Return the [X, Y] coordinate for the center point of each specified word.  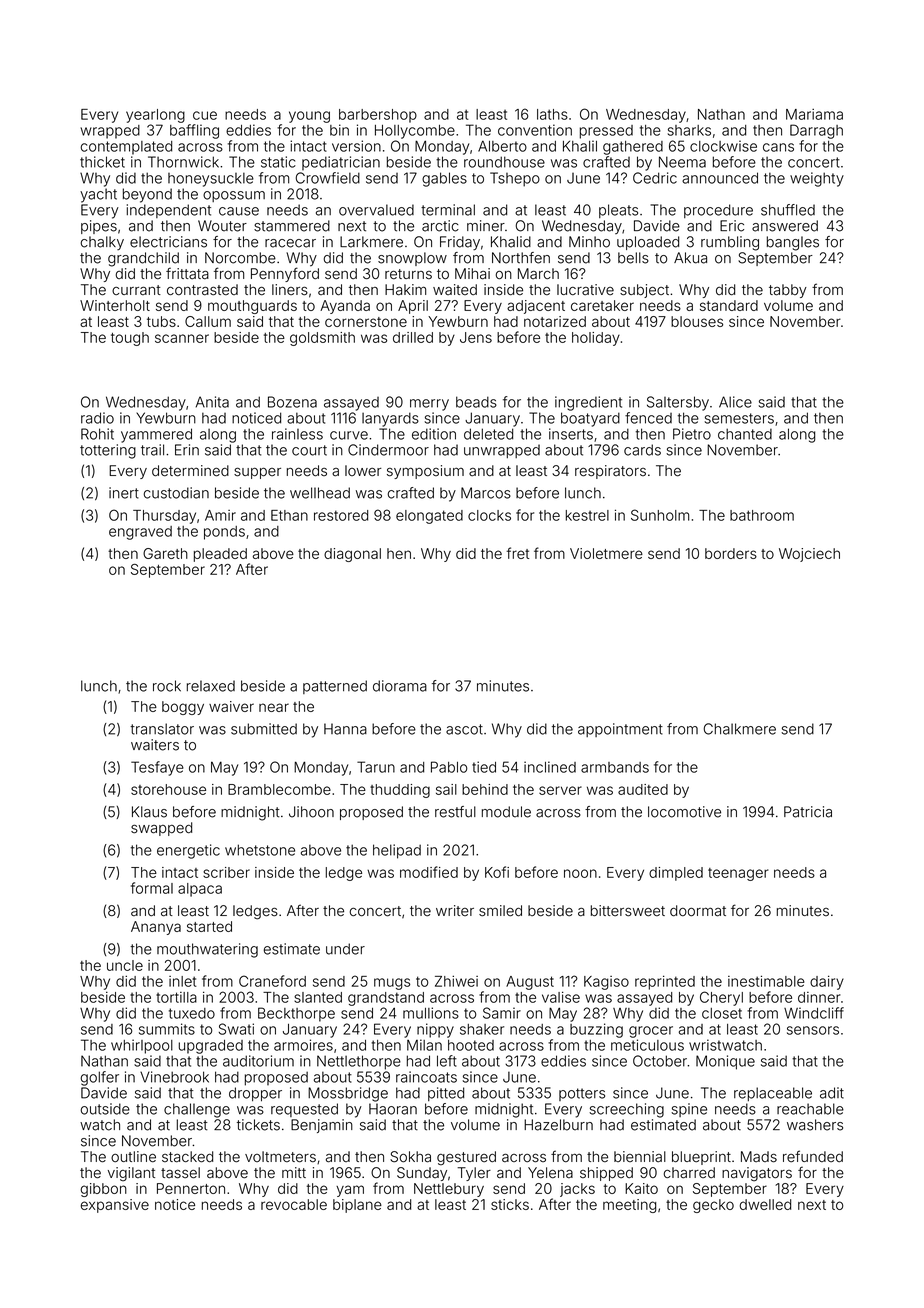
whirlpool [142, 1046]
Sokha [410, 1157]
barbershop [378, 116]
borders [731, 553]
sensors [813, 1030]
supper [257, 473]
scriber [226, 872]
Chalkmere [740, 729]
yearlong [155, 116]
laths [552, 114]
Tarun [376, 767]
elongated [429, 517]
